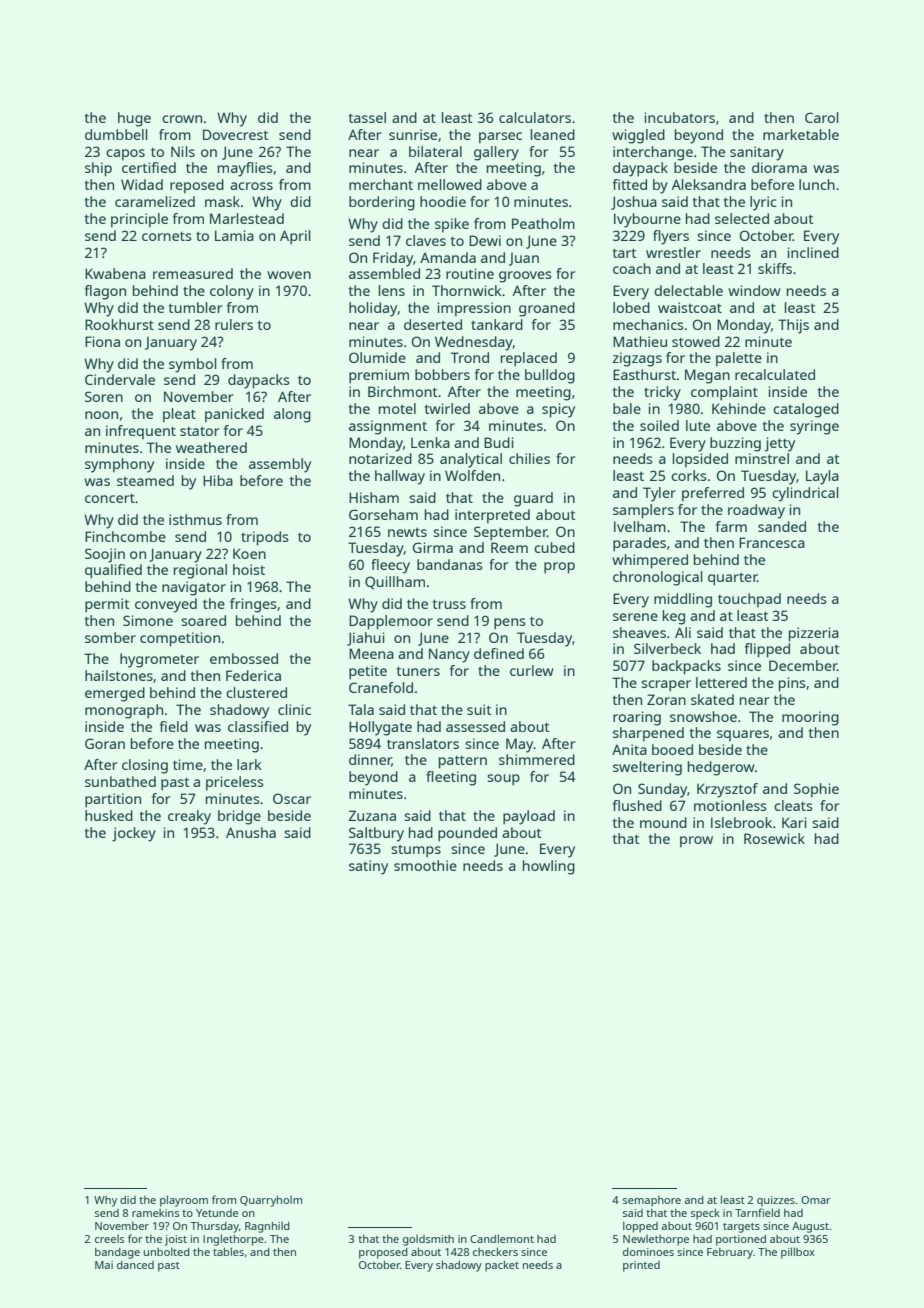 The width and height of the screenshot is (924, 1308). I want to click on bridge, so click(239, 817).
